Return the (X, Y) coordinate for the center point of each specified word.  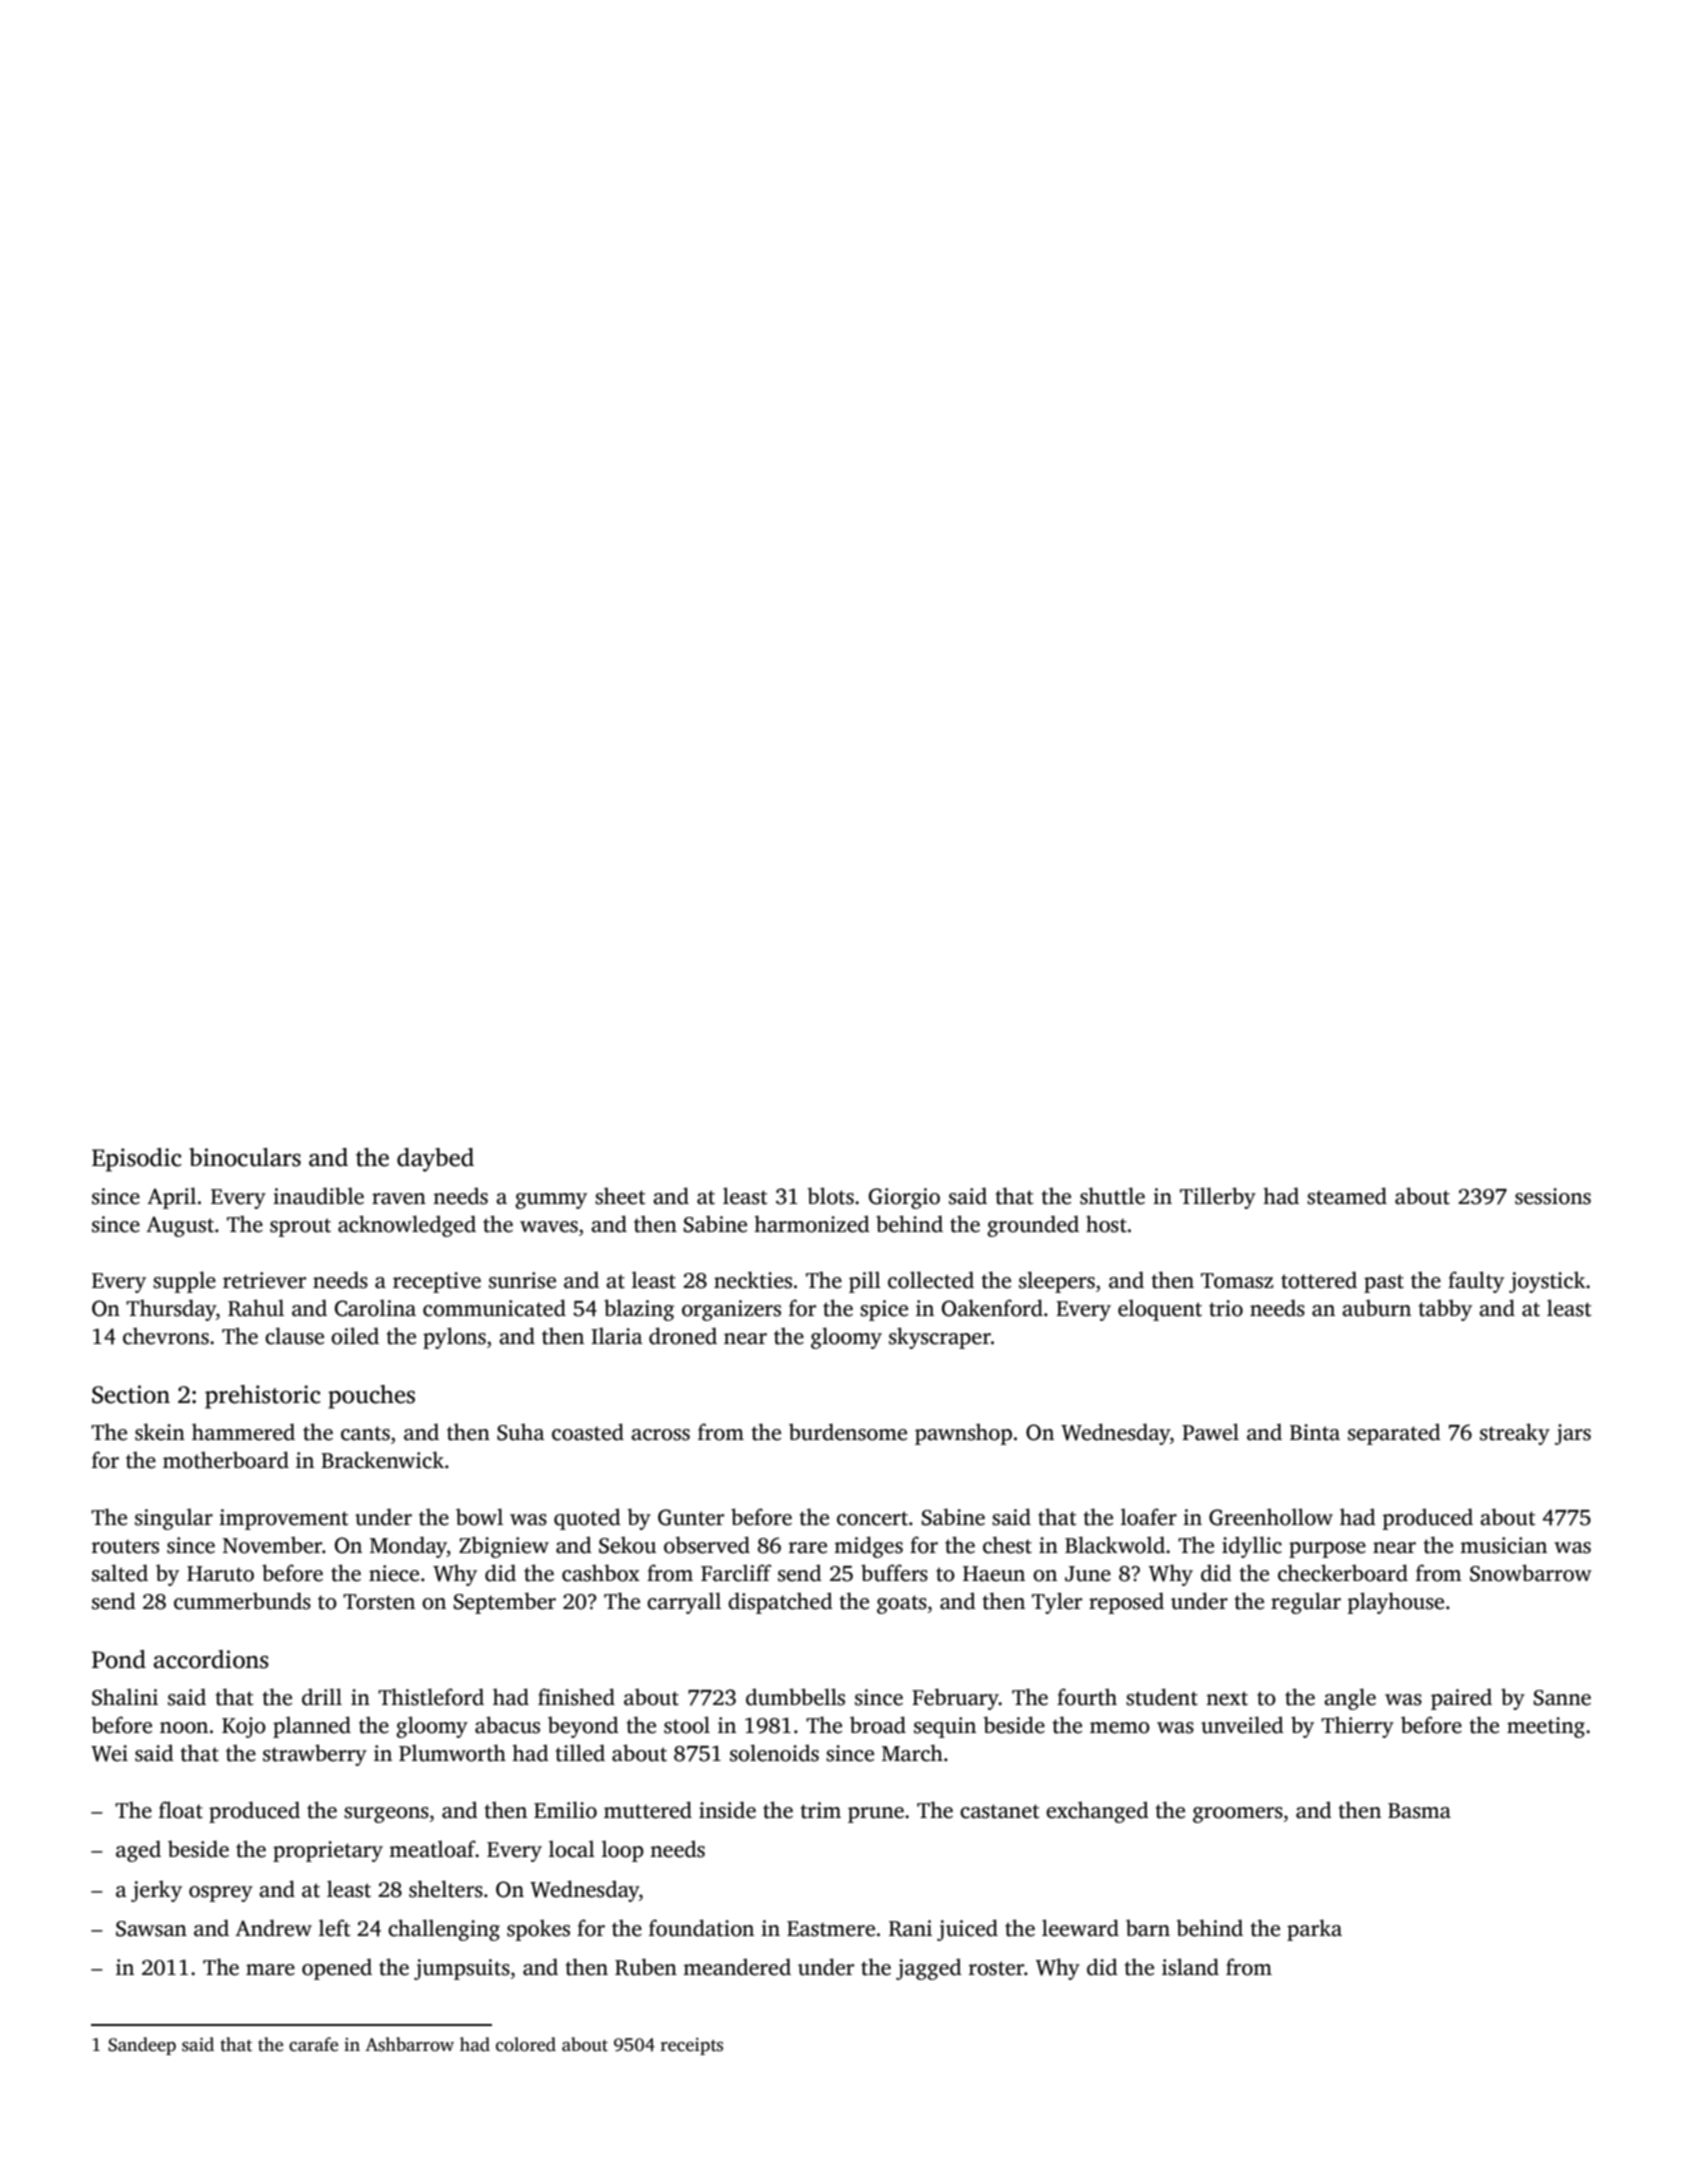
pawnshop (963, 1434)
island (1190, 1967)
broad (878, 1725)
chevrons (166, 1336)
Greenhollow (1271, 1517)
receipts (692, 2046)
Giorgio (904, 1198)
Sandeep (142, 2046)
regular (1306, 1603)
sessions (1553, 1196)
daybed (435, 1160)
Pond (119, 1659)
